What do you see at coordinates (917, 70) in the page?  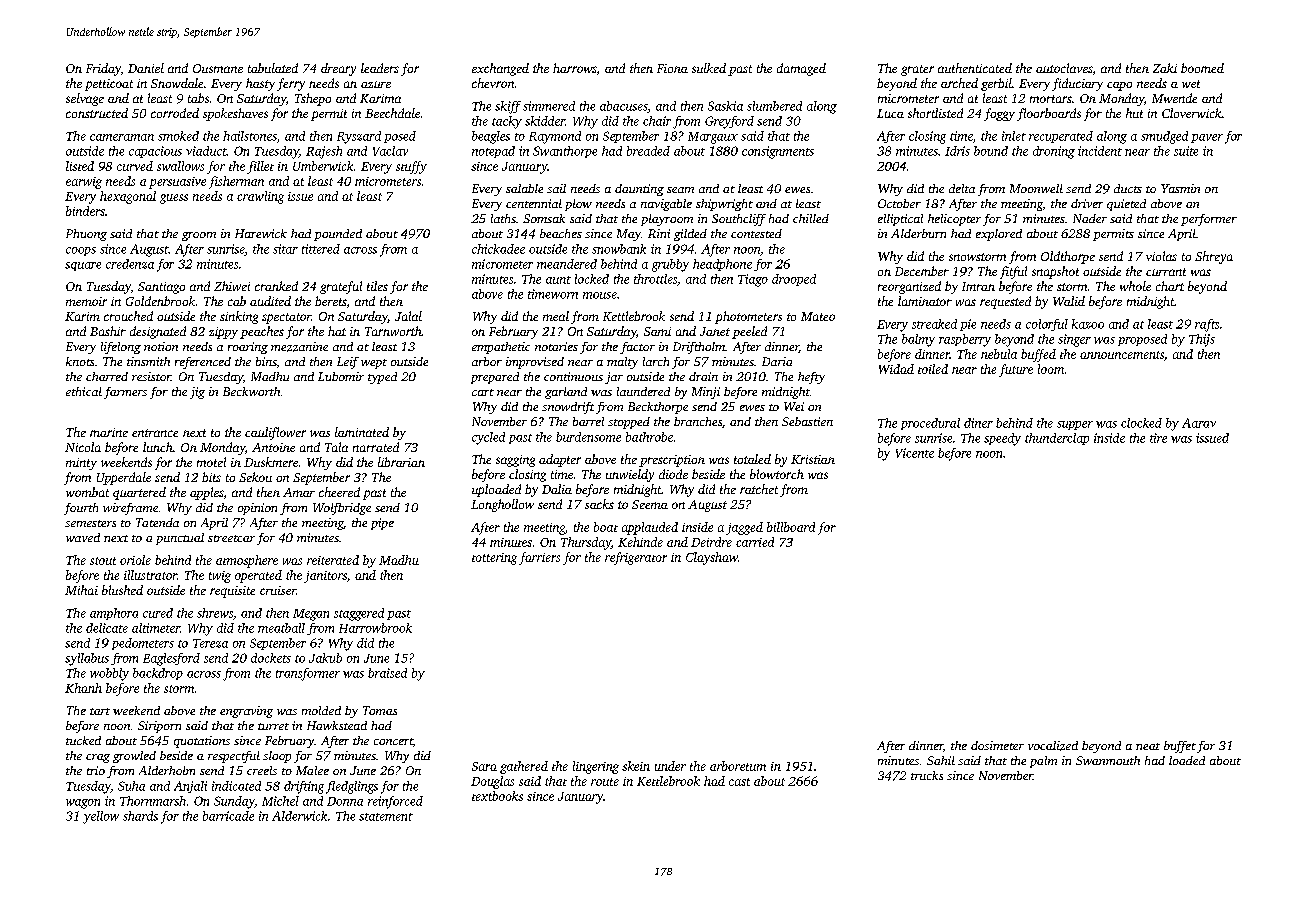 I see `grater` at bounding box center [917, 70].
